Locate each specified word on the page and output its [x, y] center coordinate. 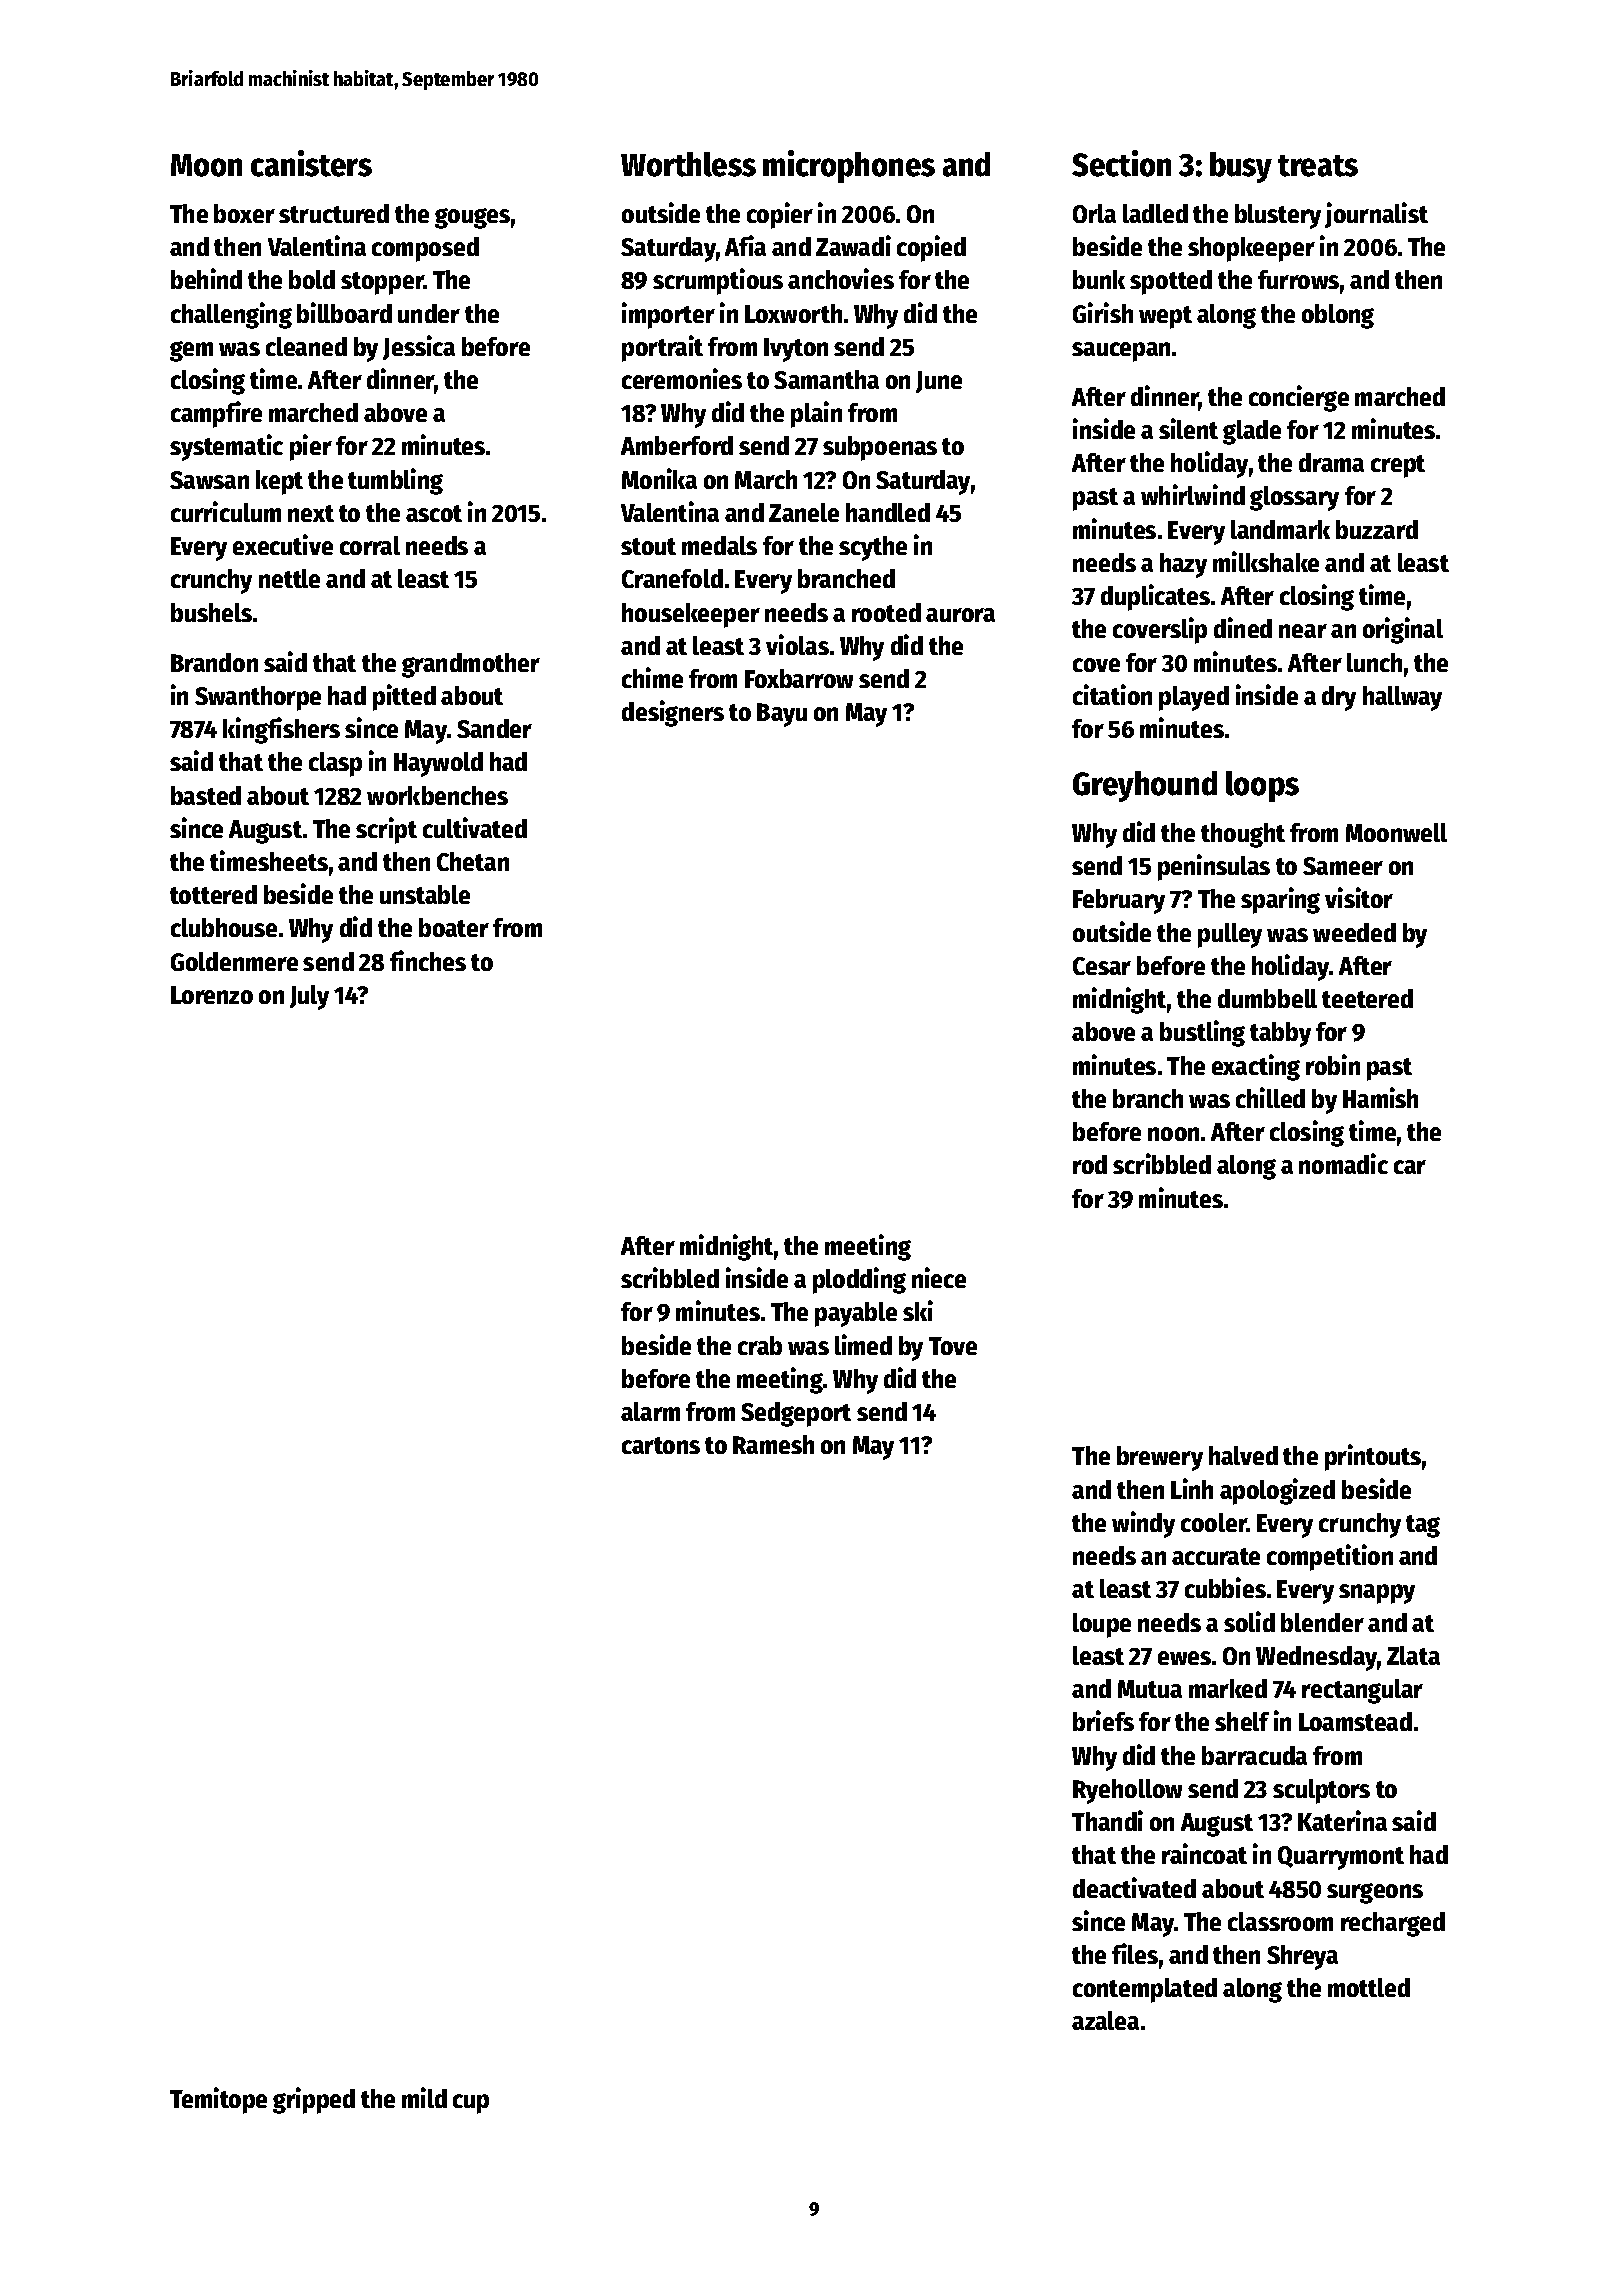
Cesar [1102, 966]
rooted [886, 612]
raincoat [1204, 1853]
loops [1262, 786]
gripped [314, 2100]
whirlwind [1193, 494]
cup [471, 2104]
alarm [650, 1411]
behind [206, 278]
